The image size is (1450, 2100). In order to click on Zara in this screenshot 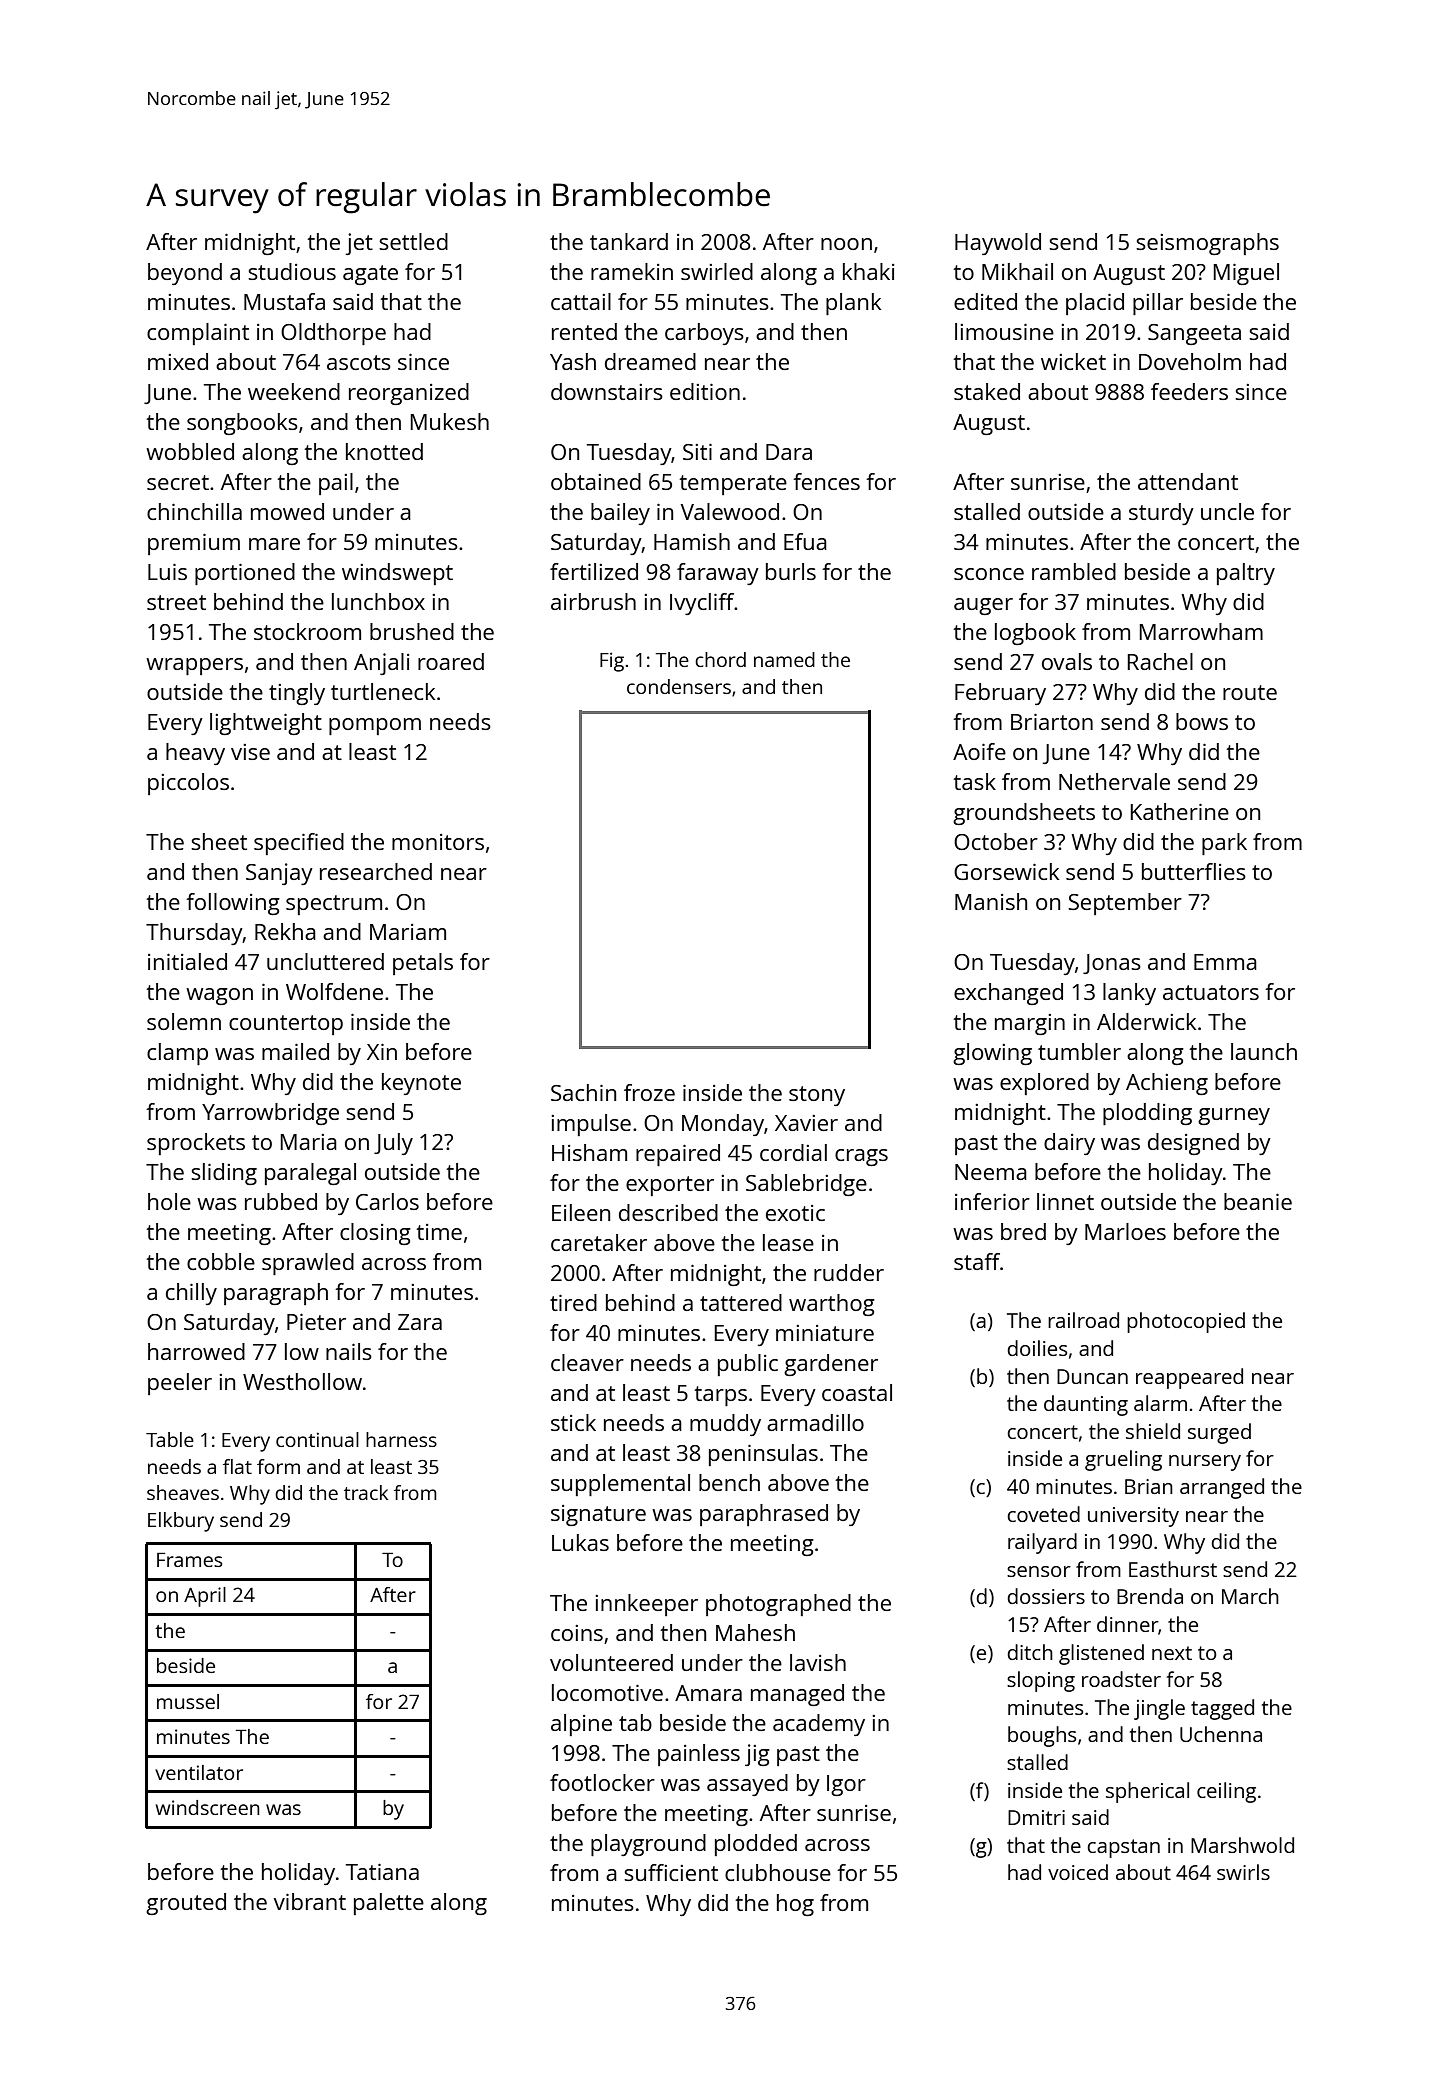, I will do `click(420, 1322)`.
